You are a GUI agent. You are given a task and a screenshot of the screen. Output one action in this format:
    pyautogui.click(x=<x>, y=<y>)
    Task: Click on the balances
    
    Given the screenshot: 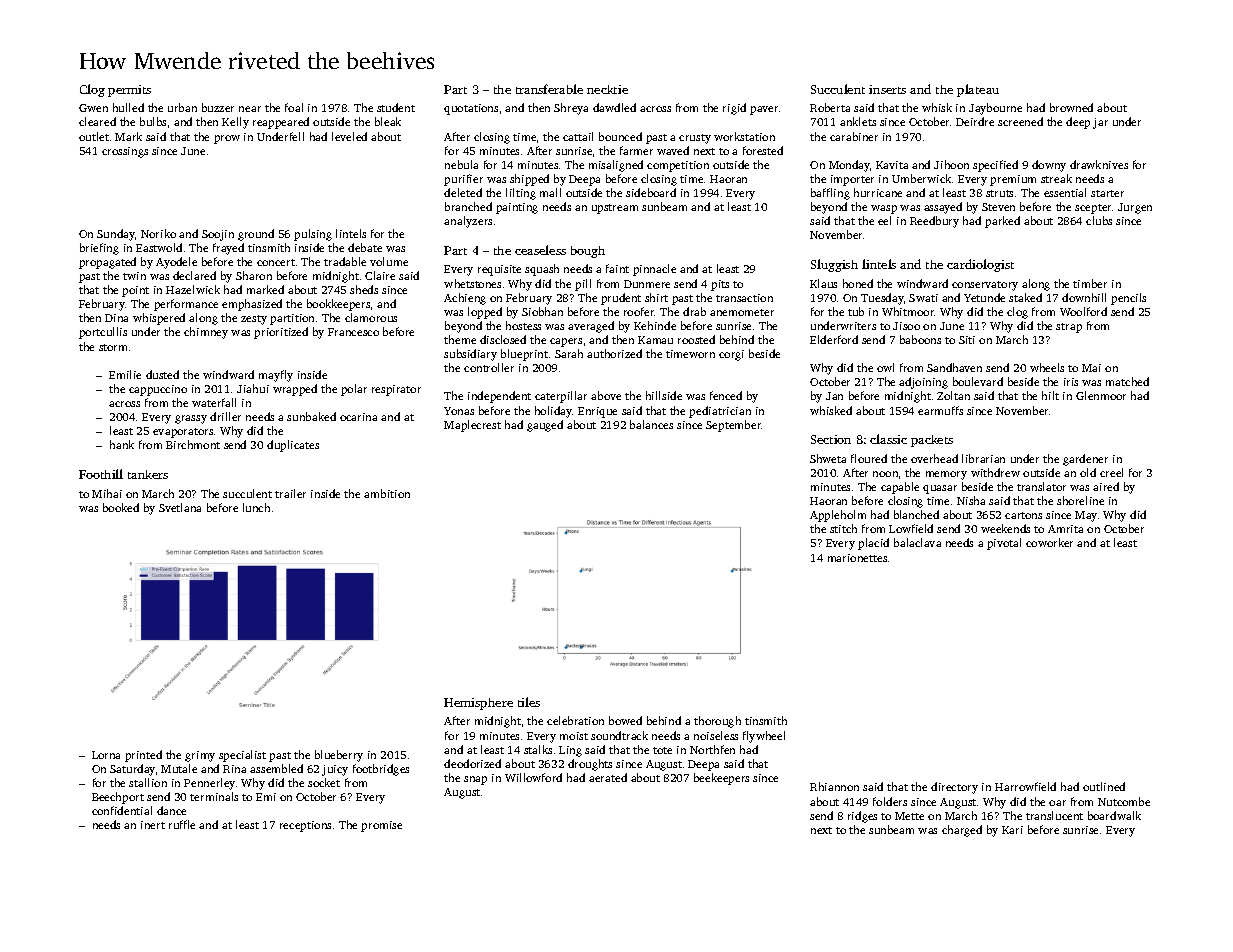 What is the action you would take?
    pyautogui.click(x=651, y=424)
